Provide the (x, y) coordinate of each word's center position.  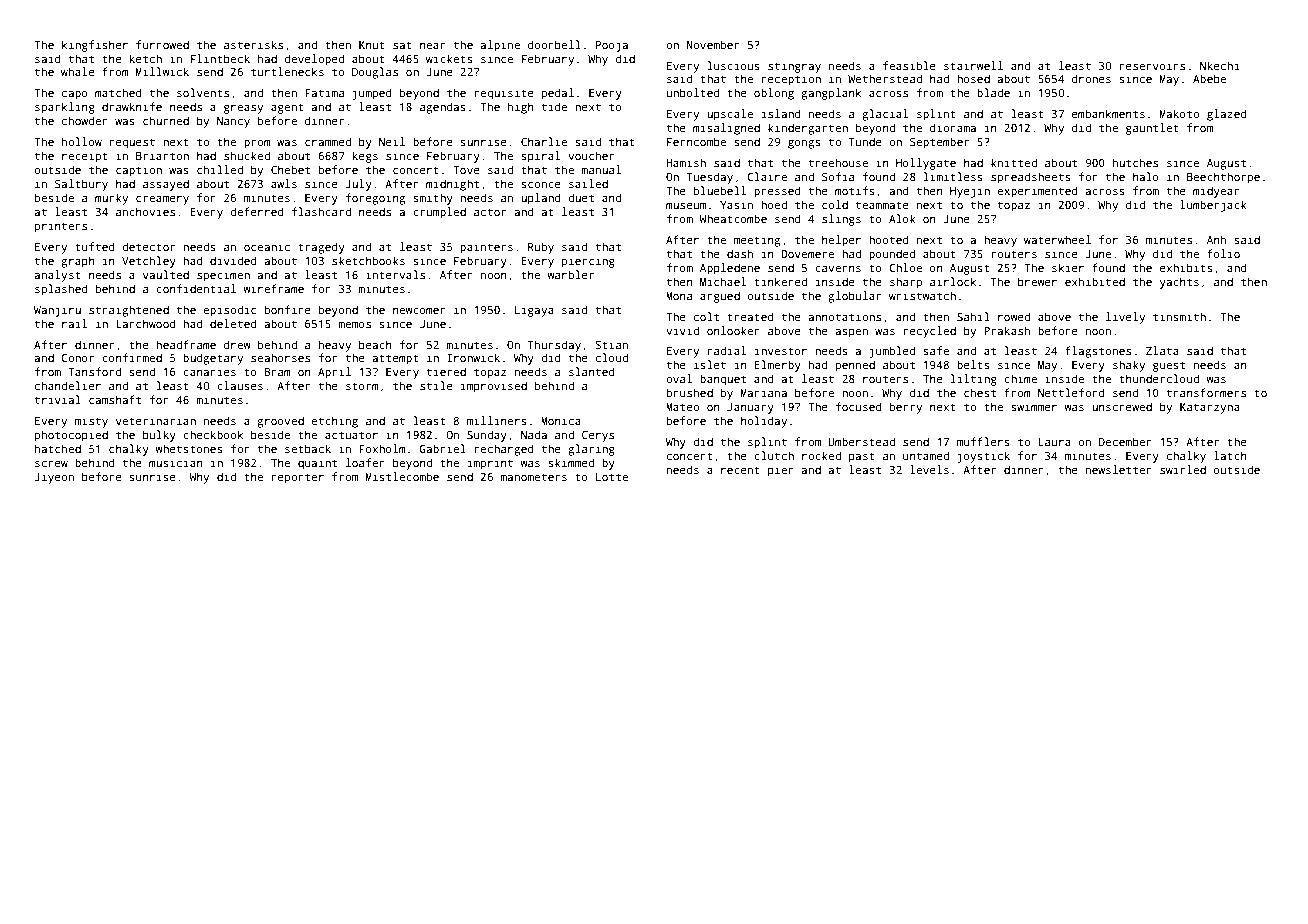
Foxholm (382, 448)
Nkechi (1220, 65)
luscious (734, 65)
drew (237, 344)
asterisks (253, 44)
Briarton (162, 155)
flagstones (1098, 352)
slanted (592, 371)
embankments (1108, 113)
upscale (730, 115)
